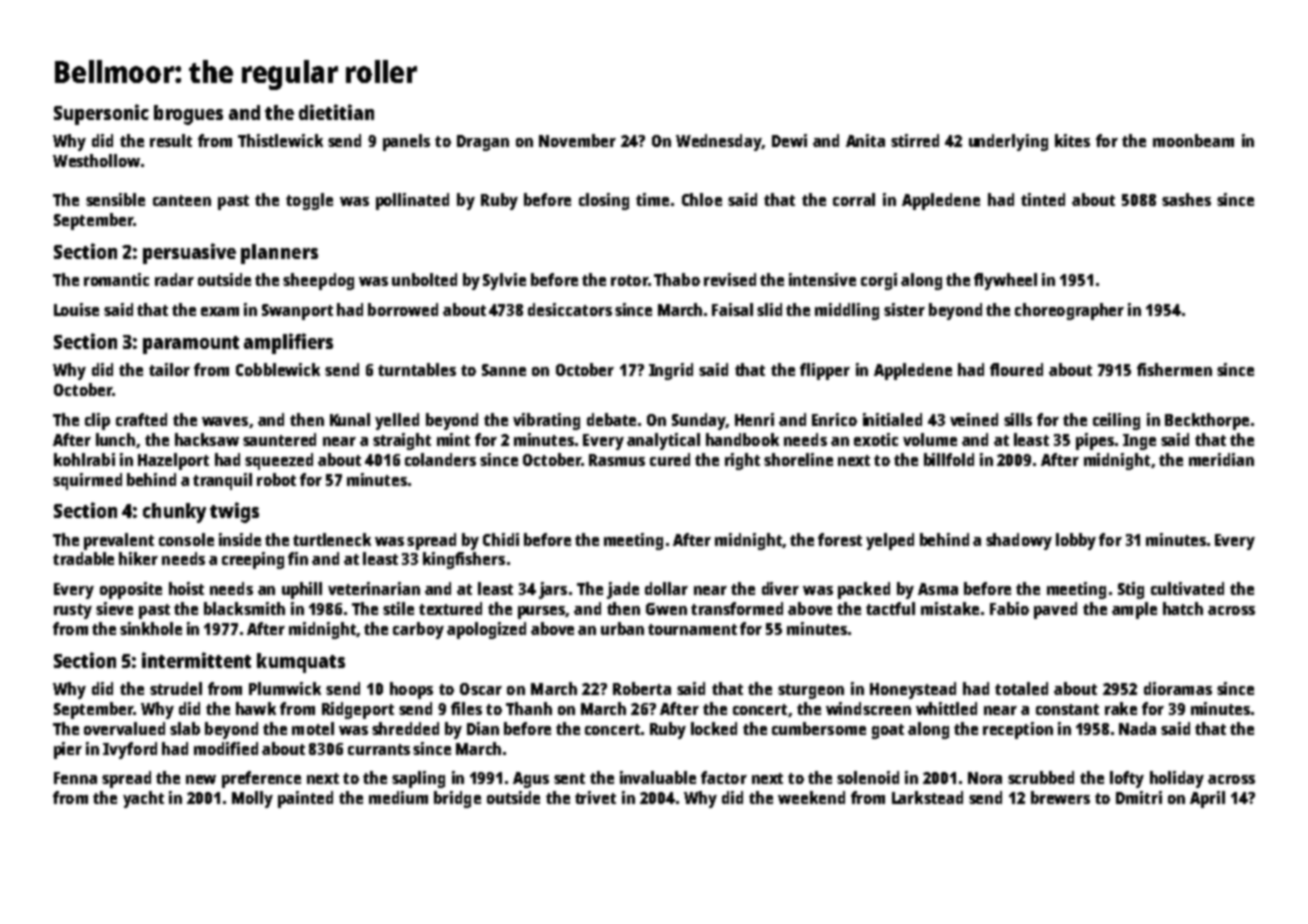  What do you see at coordinates (220, 311) in the screenshot?
I see `exam` at bounding box center [220, 311].
